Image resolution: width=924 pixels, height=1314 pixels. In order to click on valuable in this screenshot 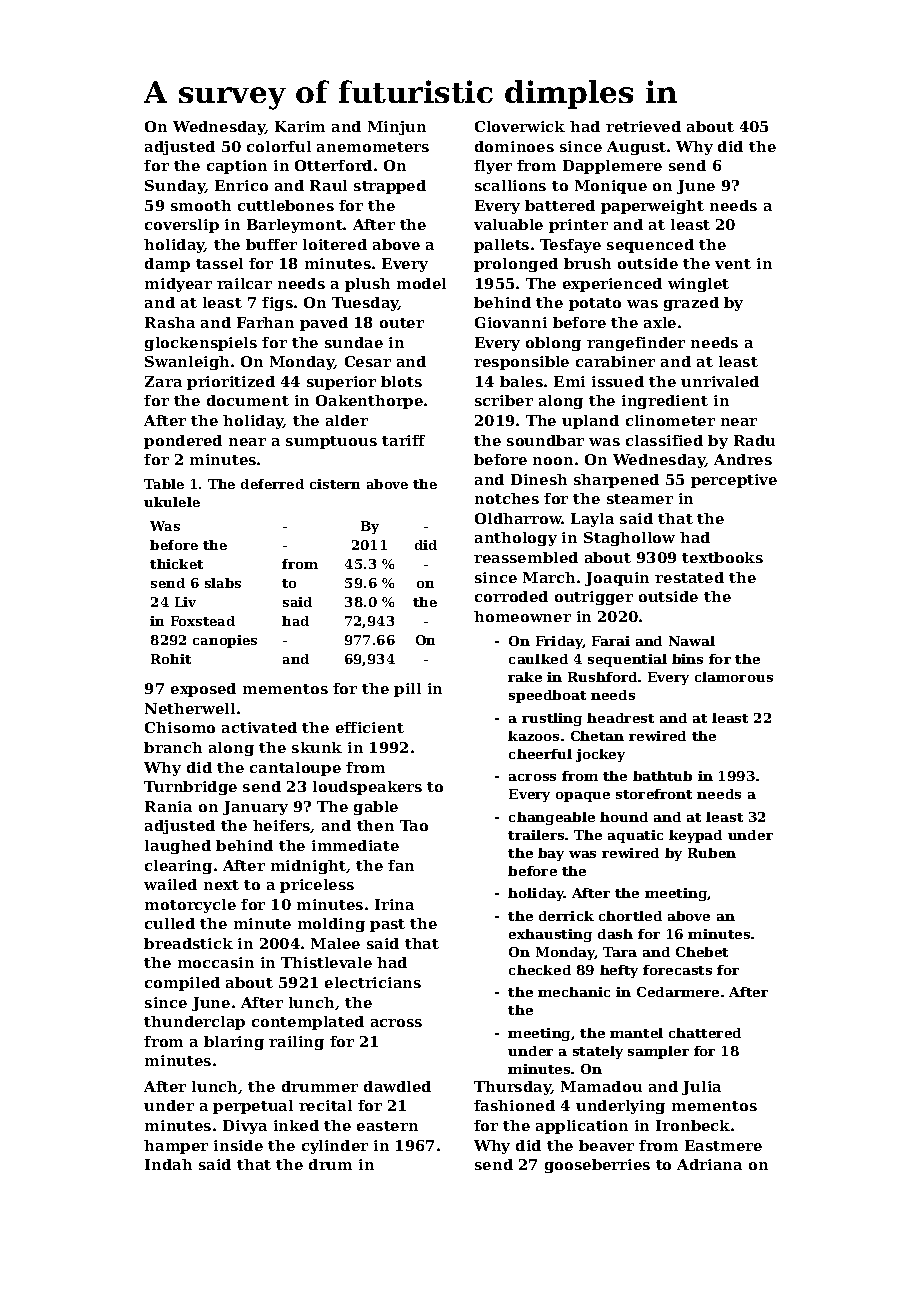, I will do `click(508, 224)`.
